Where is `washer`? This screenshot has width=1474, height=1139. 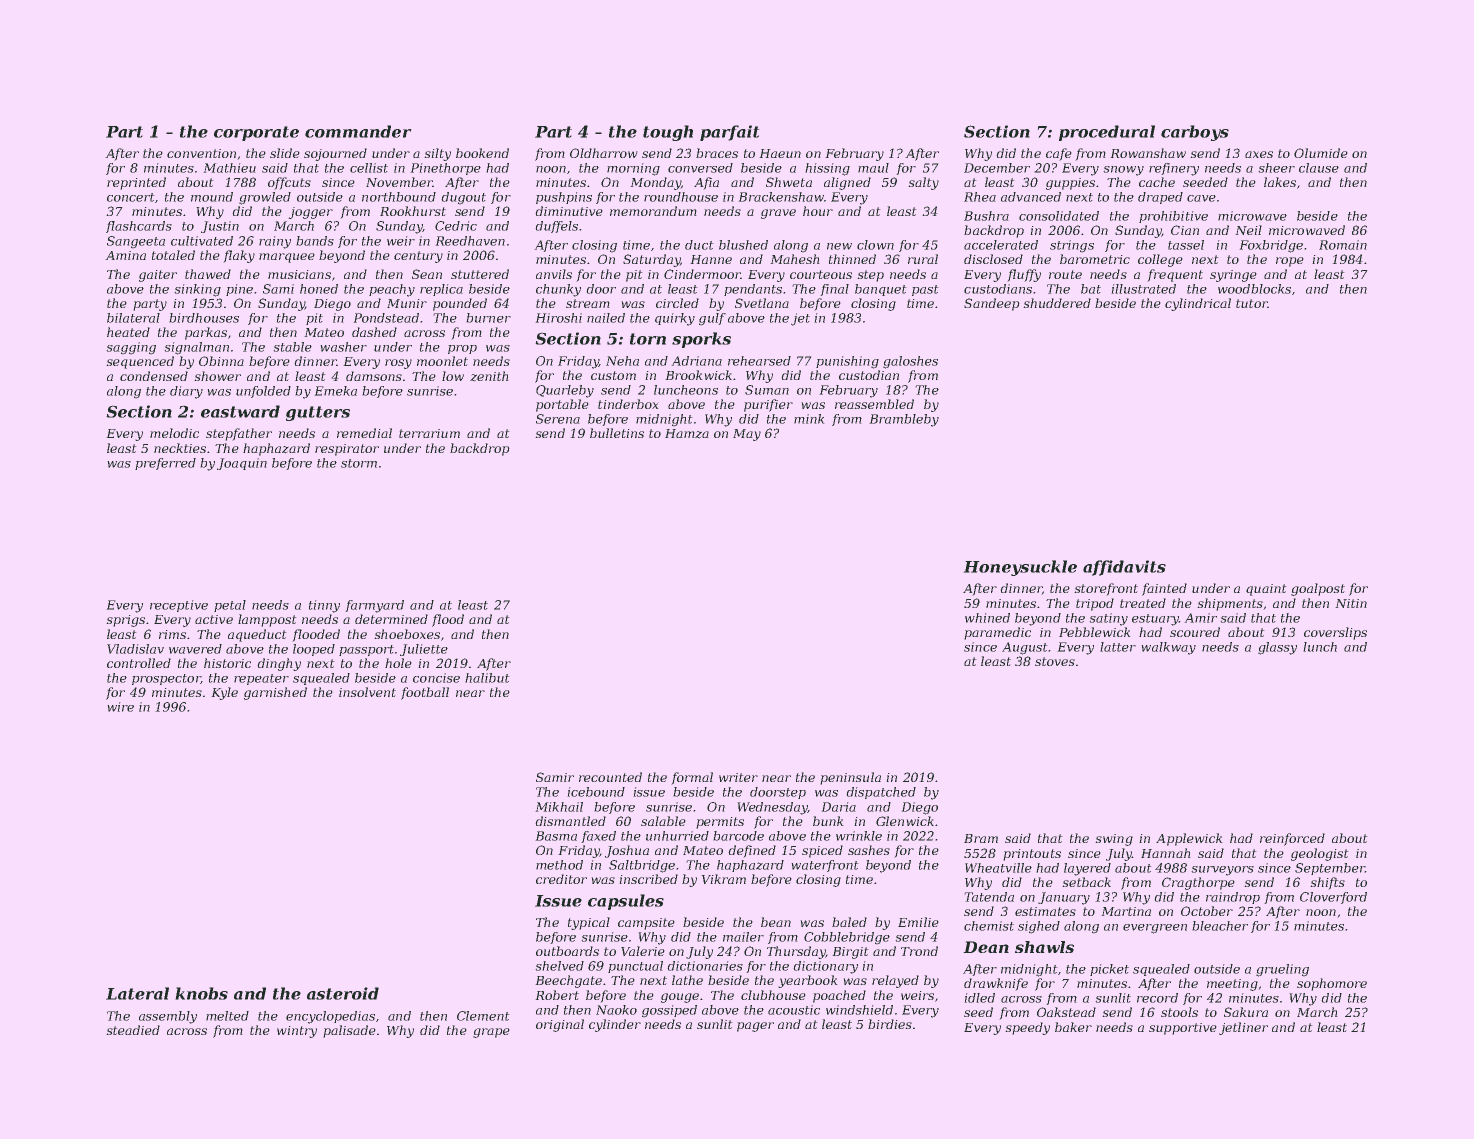 washer is located at coordinates (344, 347).
